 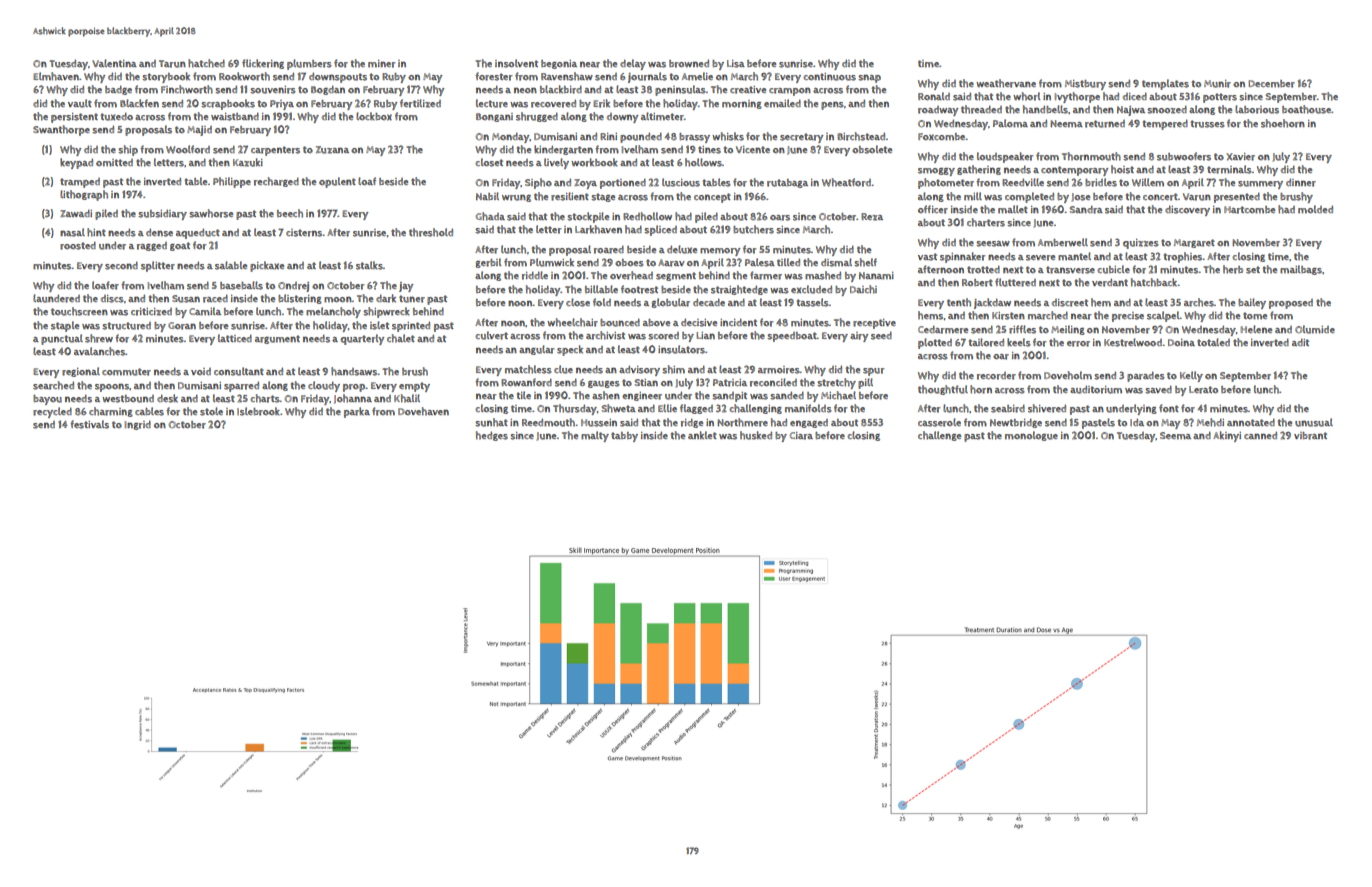 What do you see at coordinates (801, 436) in the document?
I see `Ciara` at bounding box center [801, 436].
